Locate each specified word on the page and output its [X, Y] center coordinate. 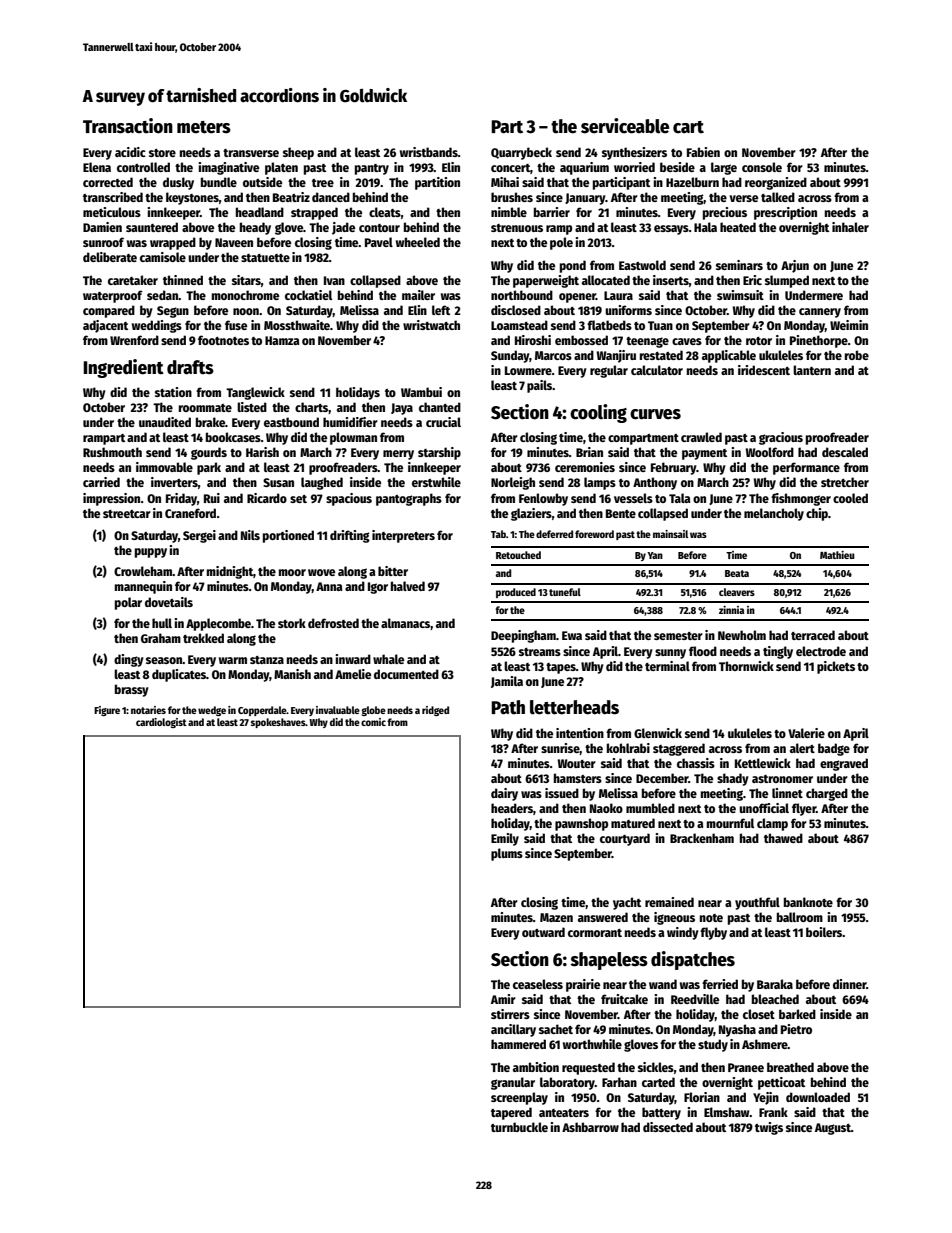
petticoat [781, 1083]
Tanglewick [255, 393]
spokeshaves [278, 723]
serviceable [625, 126]
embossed [581, 340]
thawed [783, 838]
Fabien [703, 152]
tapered [511, 1113]
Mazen [556, 917]
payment [704, 454]
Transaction [128, 126]
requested [588, 1068]
